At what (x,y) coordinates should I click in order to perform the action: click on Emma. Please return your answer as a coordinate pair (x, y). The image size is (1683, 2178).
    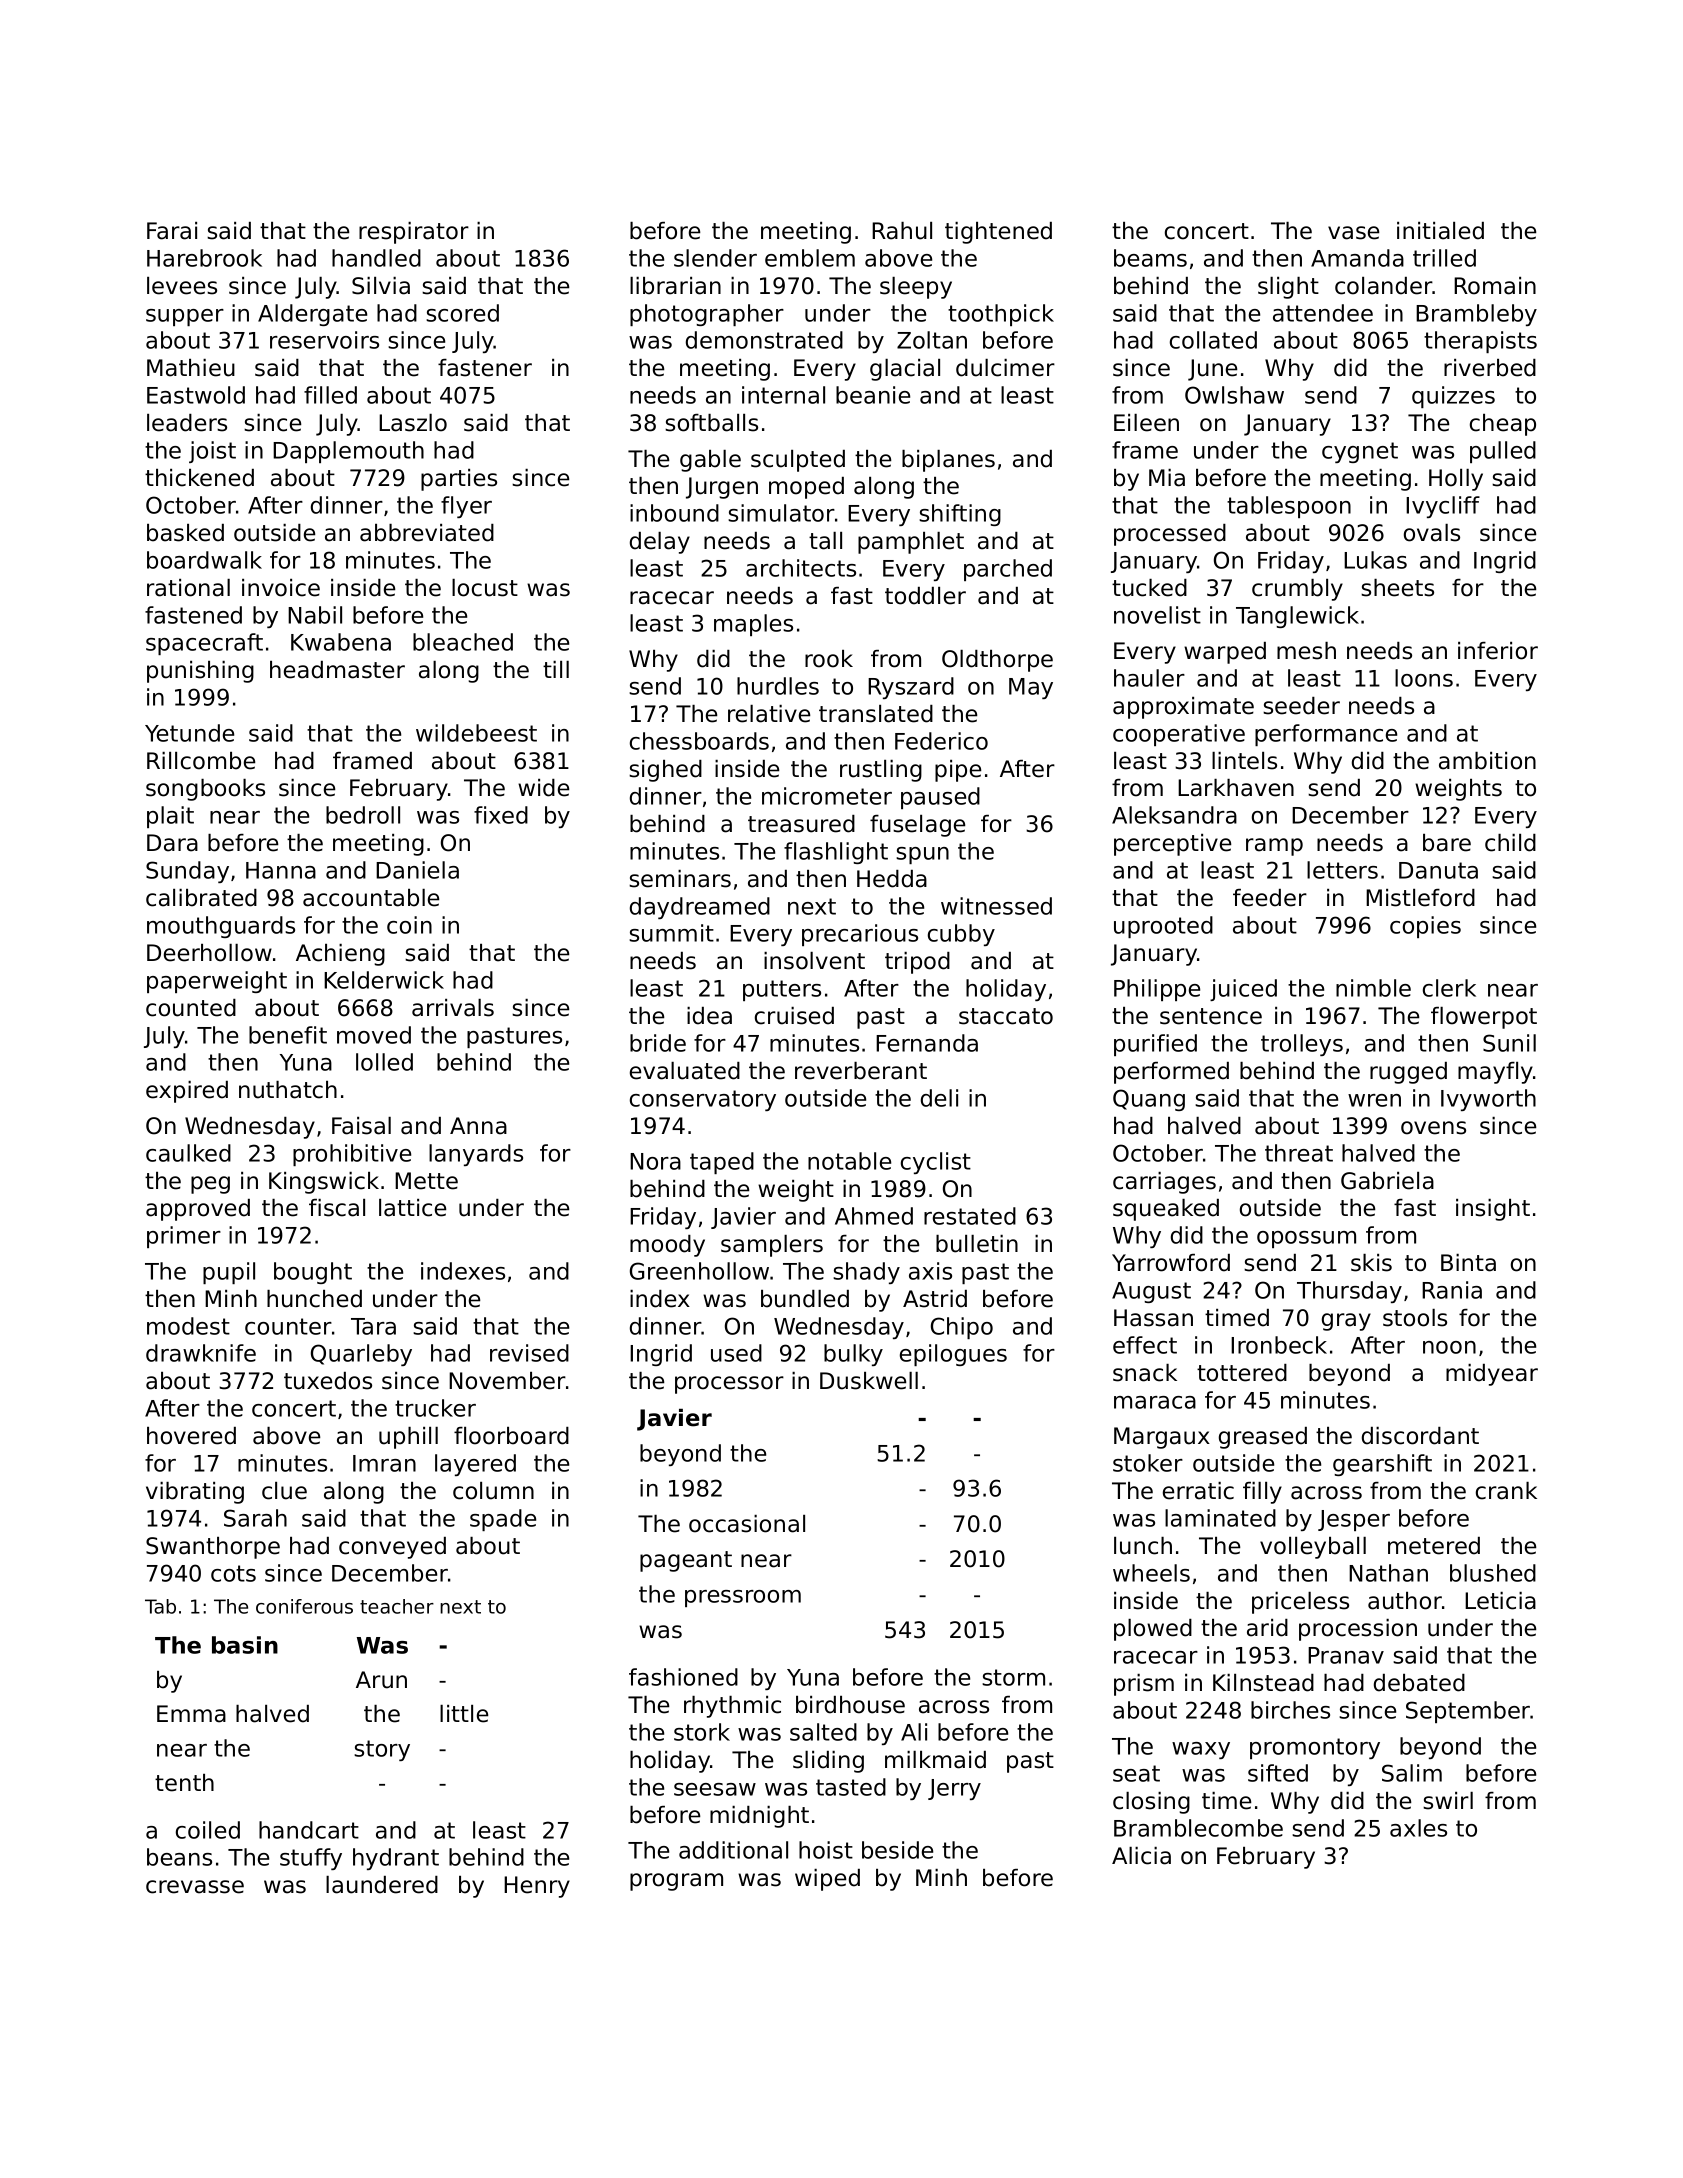
    Looking at the image, I should click on (191, 1714).
